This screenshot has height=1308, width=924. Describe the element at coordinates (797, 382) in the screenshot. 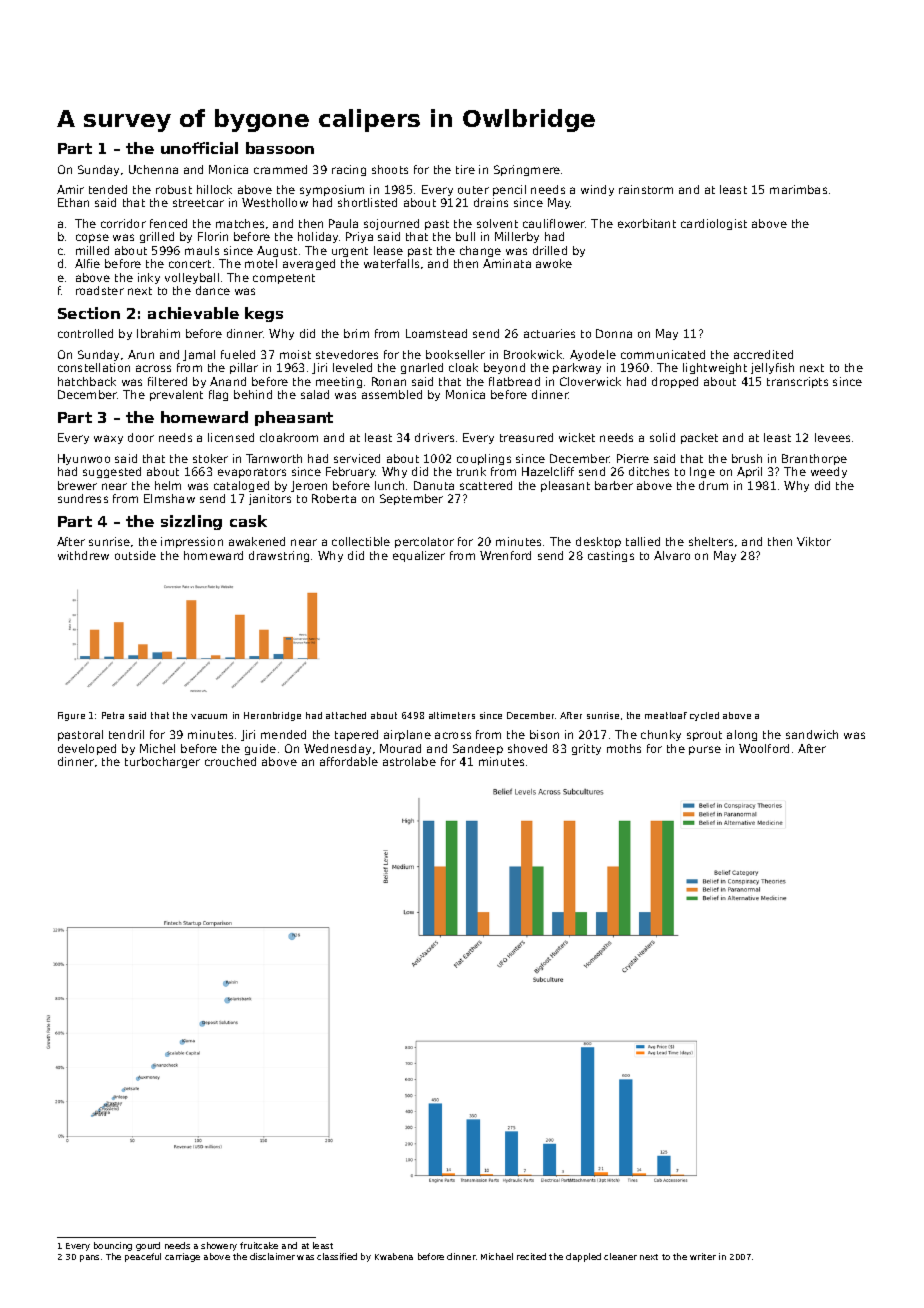

I see `transcripts` at that location.
